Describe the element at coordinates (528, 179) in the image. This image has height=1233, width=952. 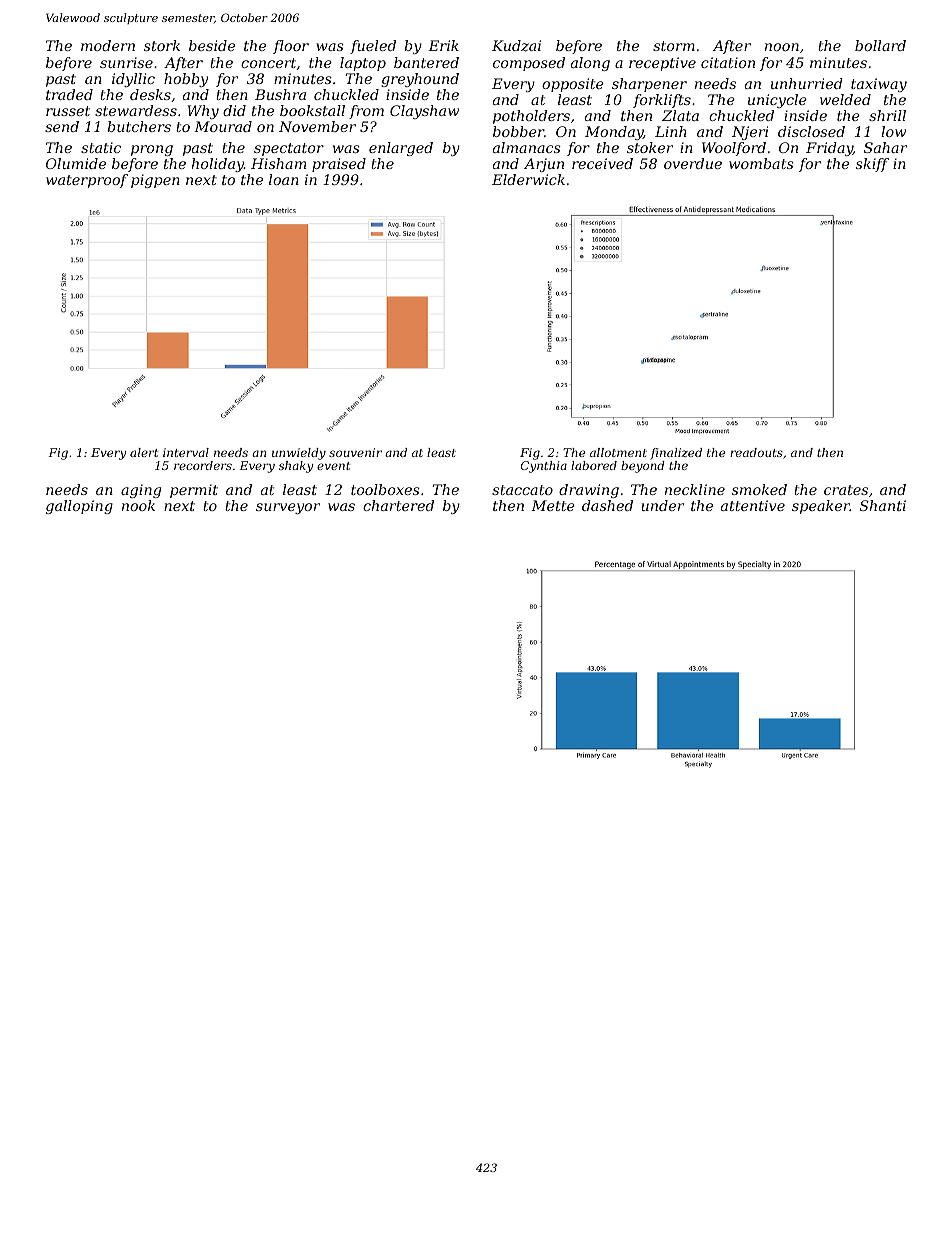
I see `Elderwick` at that location.
